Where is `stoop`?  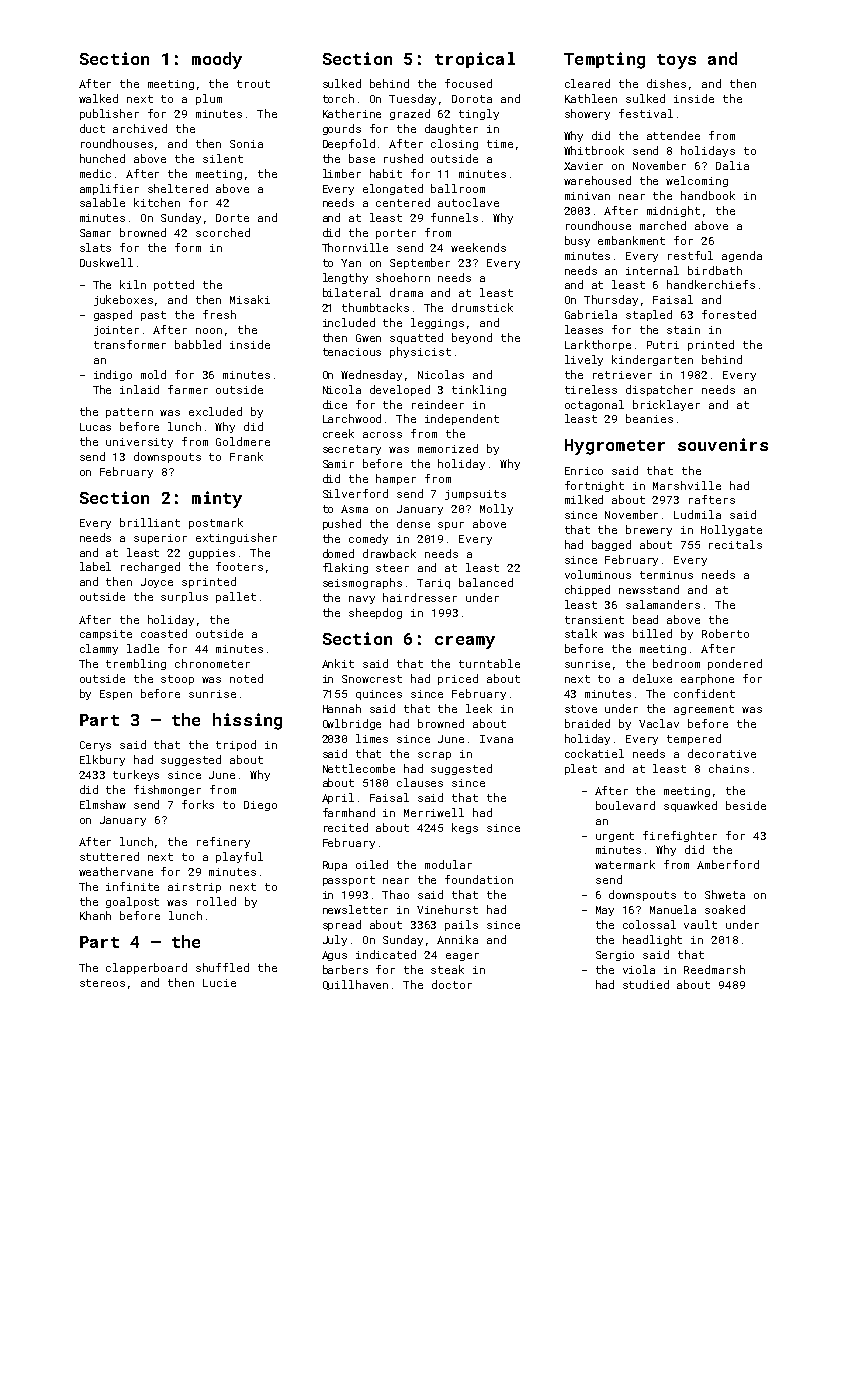
stoop is located at coordinates (177, 680).
